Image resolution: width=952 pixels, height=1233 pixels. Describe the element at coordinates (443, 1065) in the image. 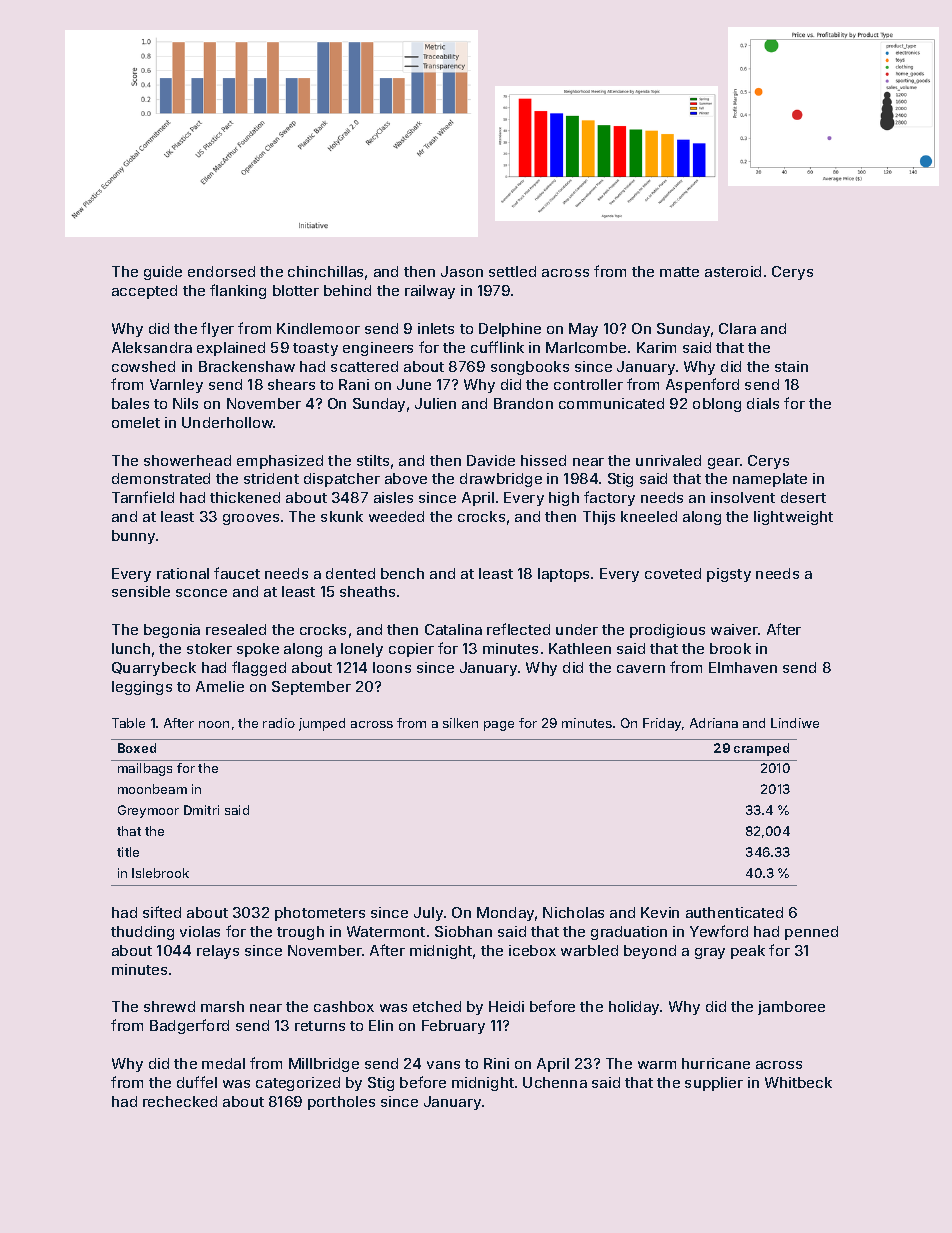

I see `vans` at that location.
